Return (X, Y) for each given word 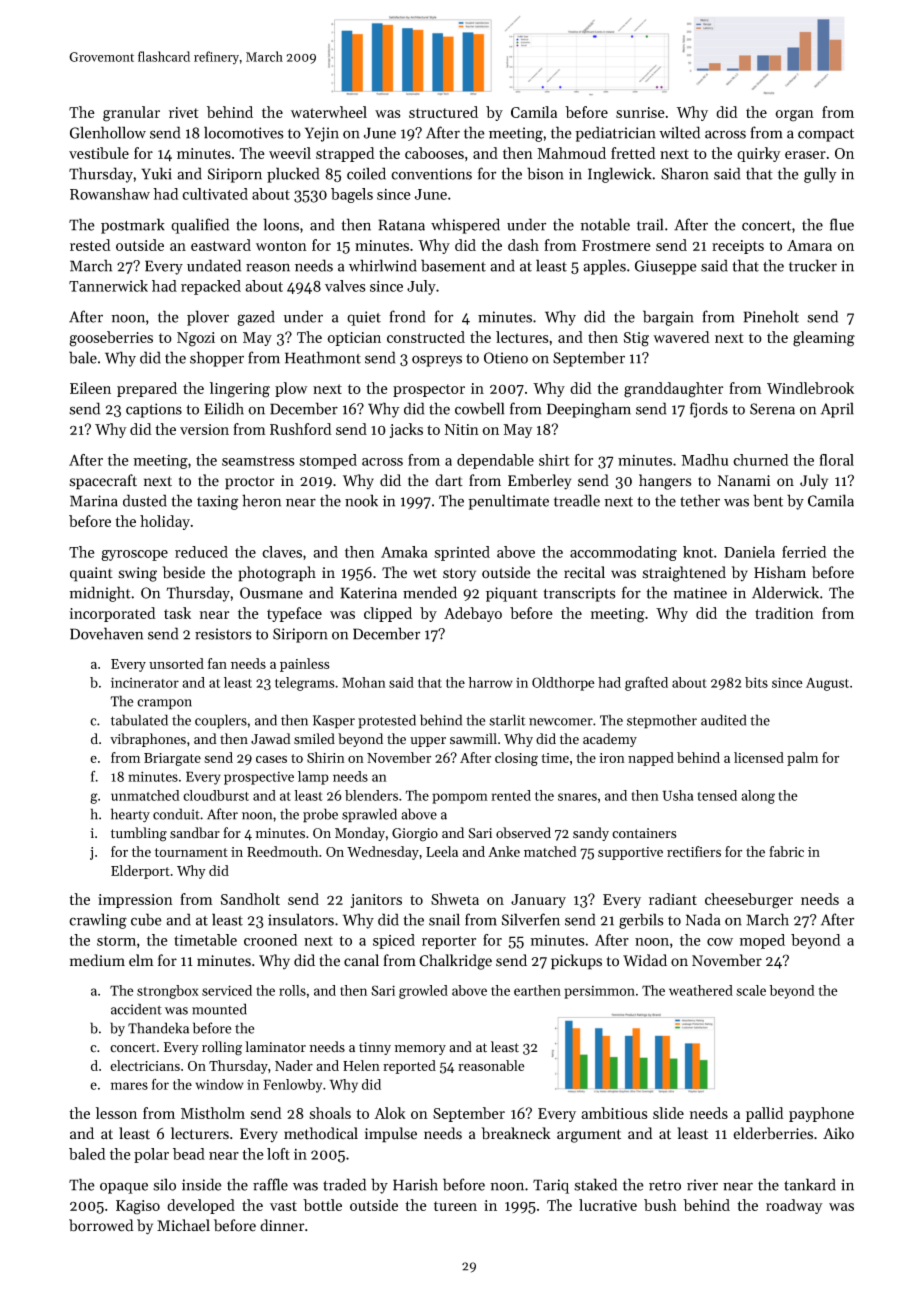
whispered (465, 226)
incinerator (145, 682)
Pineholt (771, 316)
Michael (183, 1225)
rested (90, 245)
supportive (630, 853)
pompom (460, 798)
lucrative (608, 1205)
